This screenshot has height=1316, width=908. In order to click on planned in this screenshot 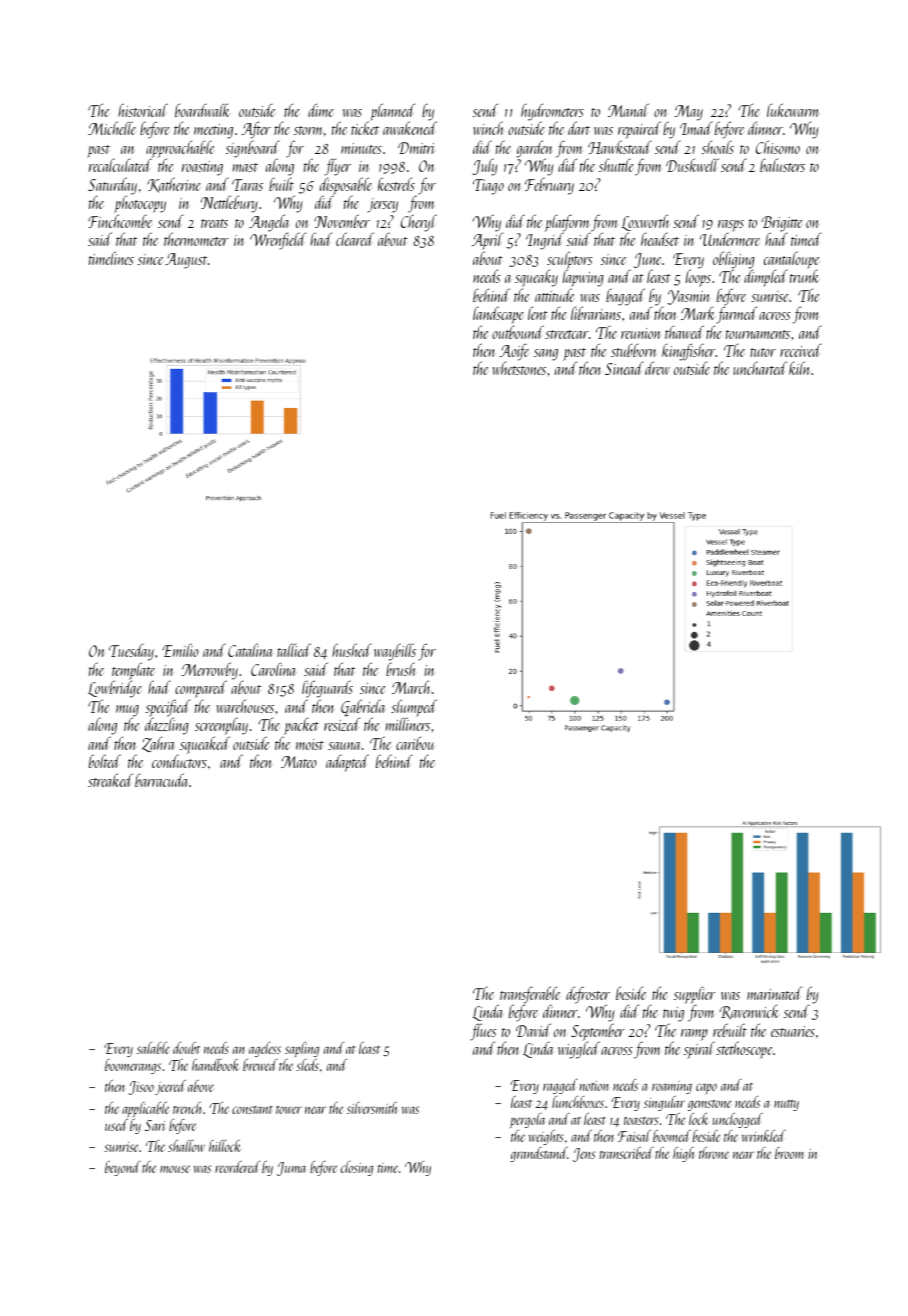, I will do `click(391, 112)`.
